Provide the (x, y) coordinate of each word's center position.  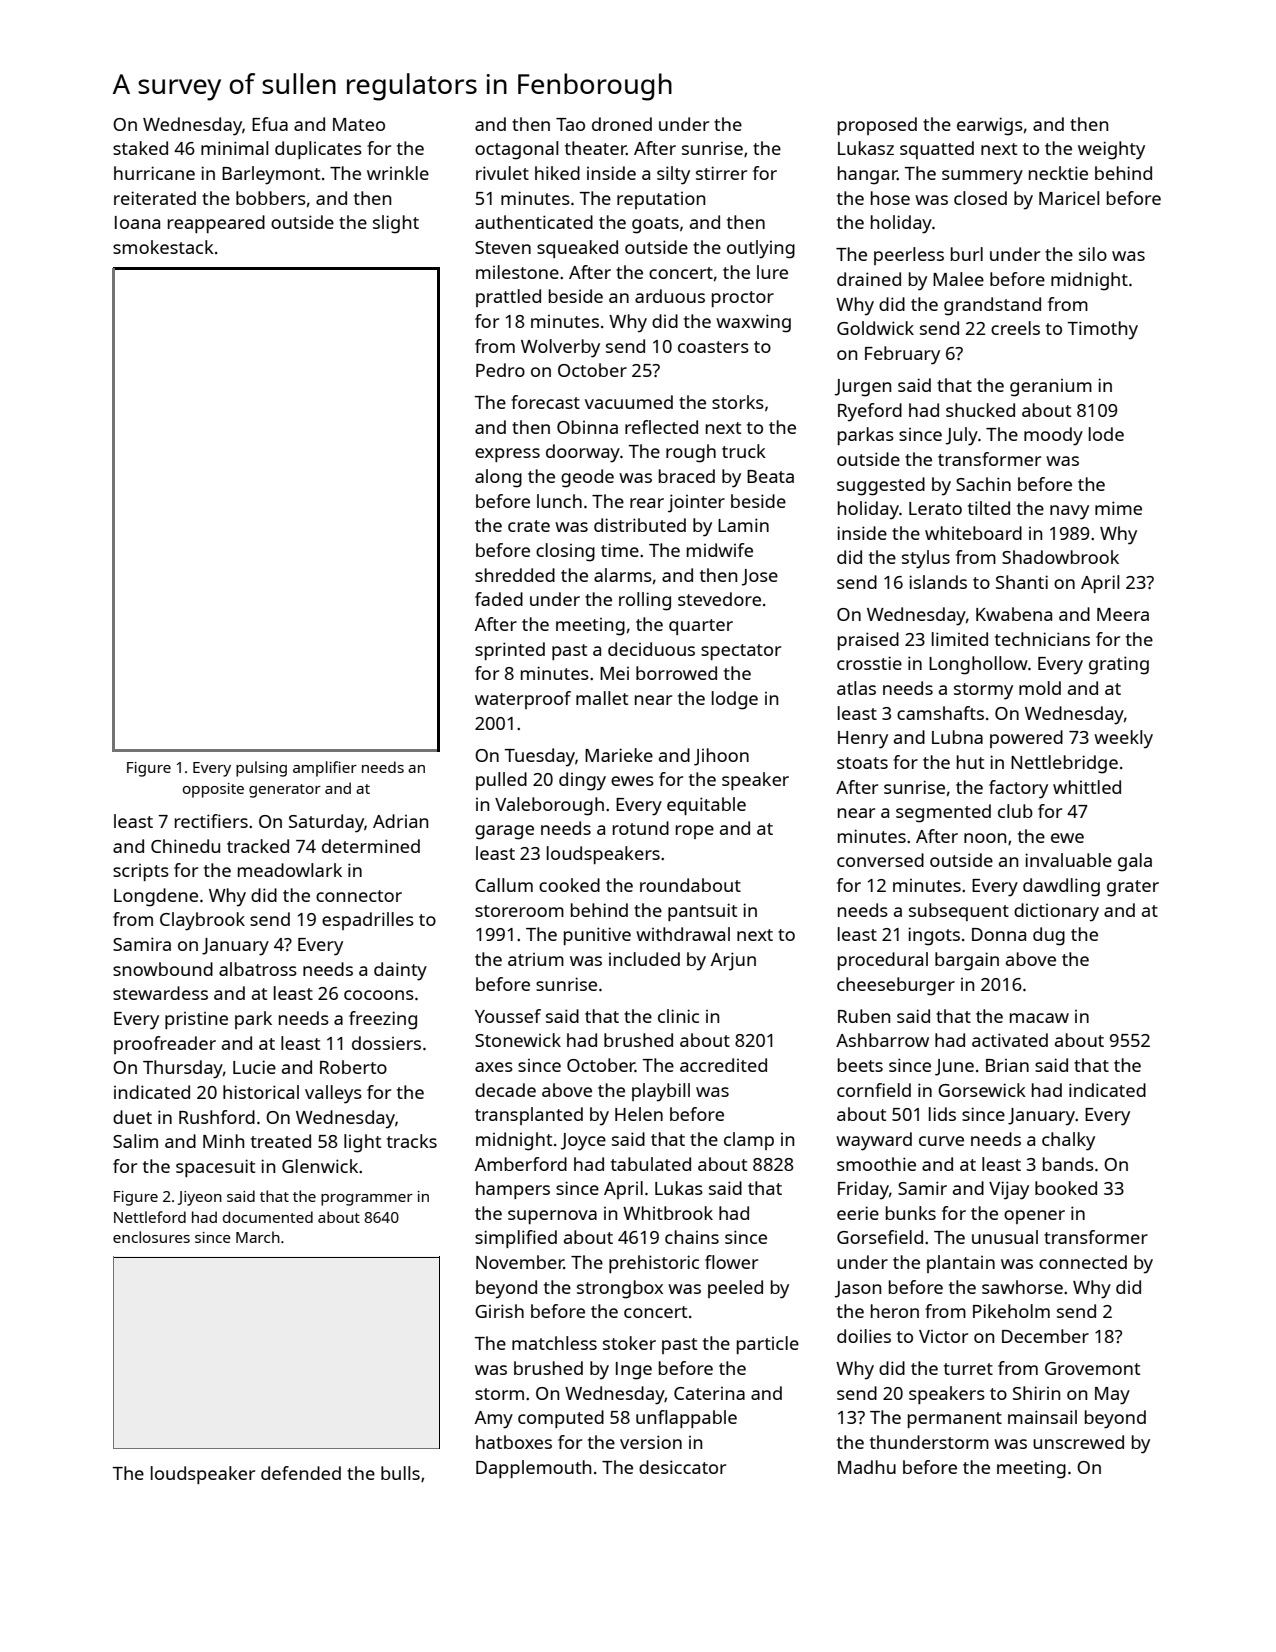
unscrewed (1078, 1442)
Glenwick (320, 1166)
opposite (213, 790)
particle (768, 1345)
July (962, 436)
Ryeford (870, 412)
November (520, 1262)
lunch (559, 501)
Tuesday (540, 757)
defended (301, 1473)
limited (960, 639)
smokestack (163, 247)
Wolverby (560, 348)
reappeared (216, 224)
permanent (955, 1420)
